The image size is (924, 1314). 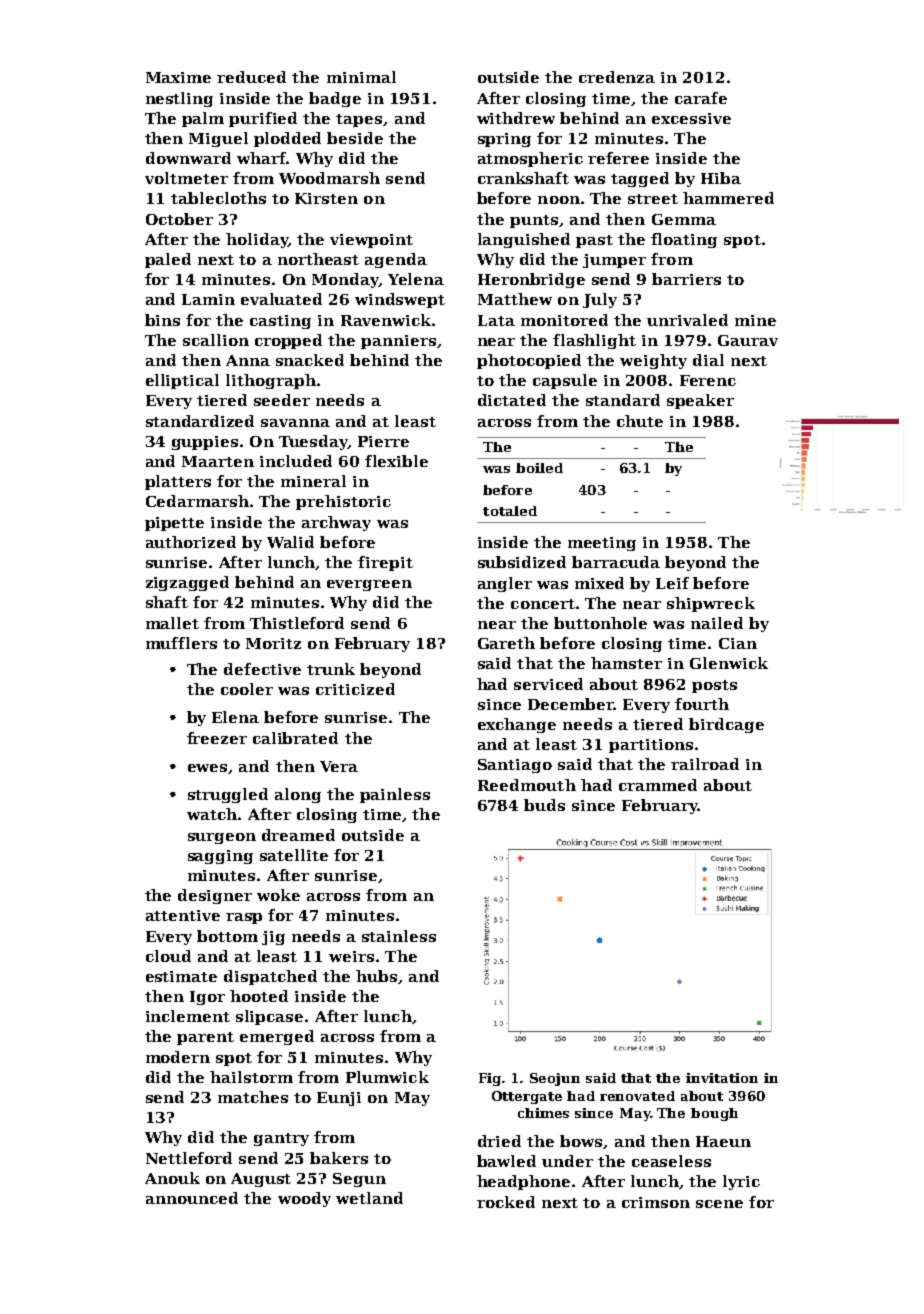 I want to click on purified, so click(x=263, y=119).
